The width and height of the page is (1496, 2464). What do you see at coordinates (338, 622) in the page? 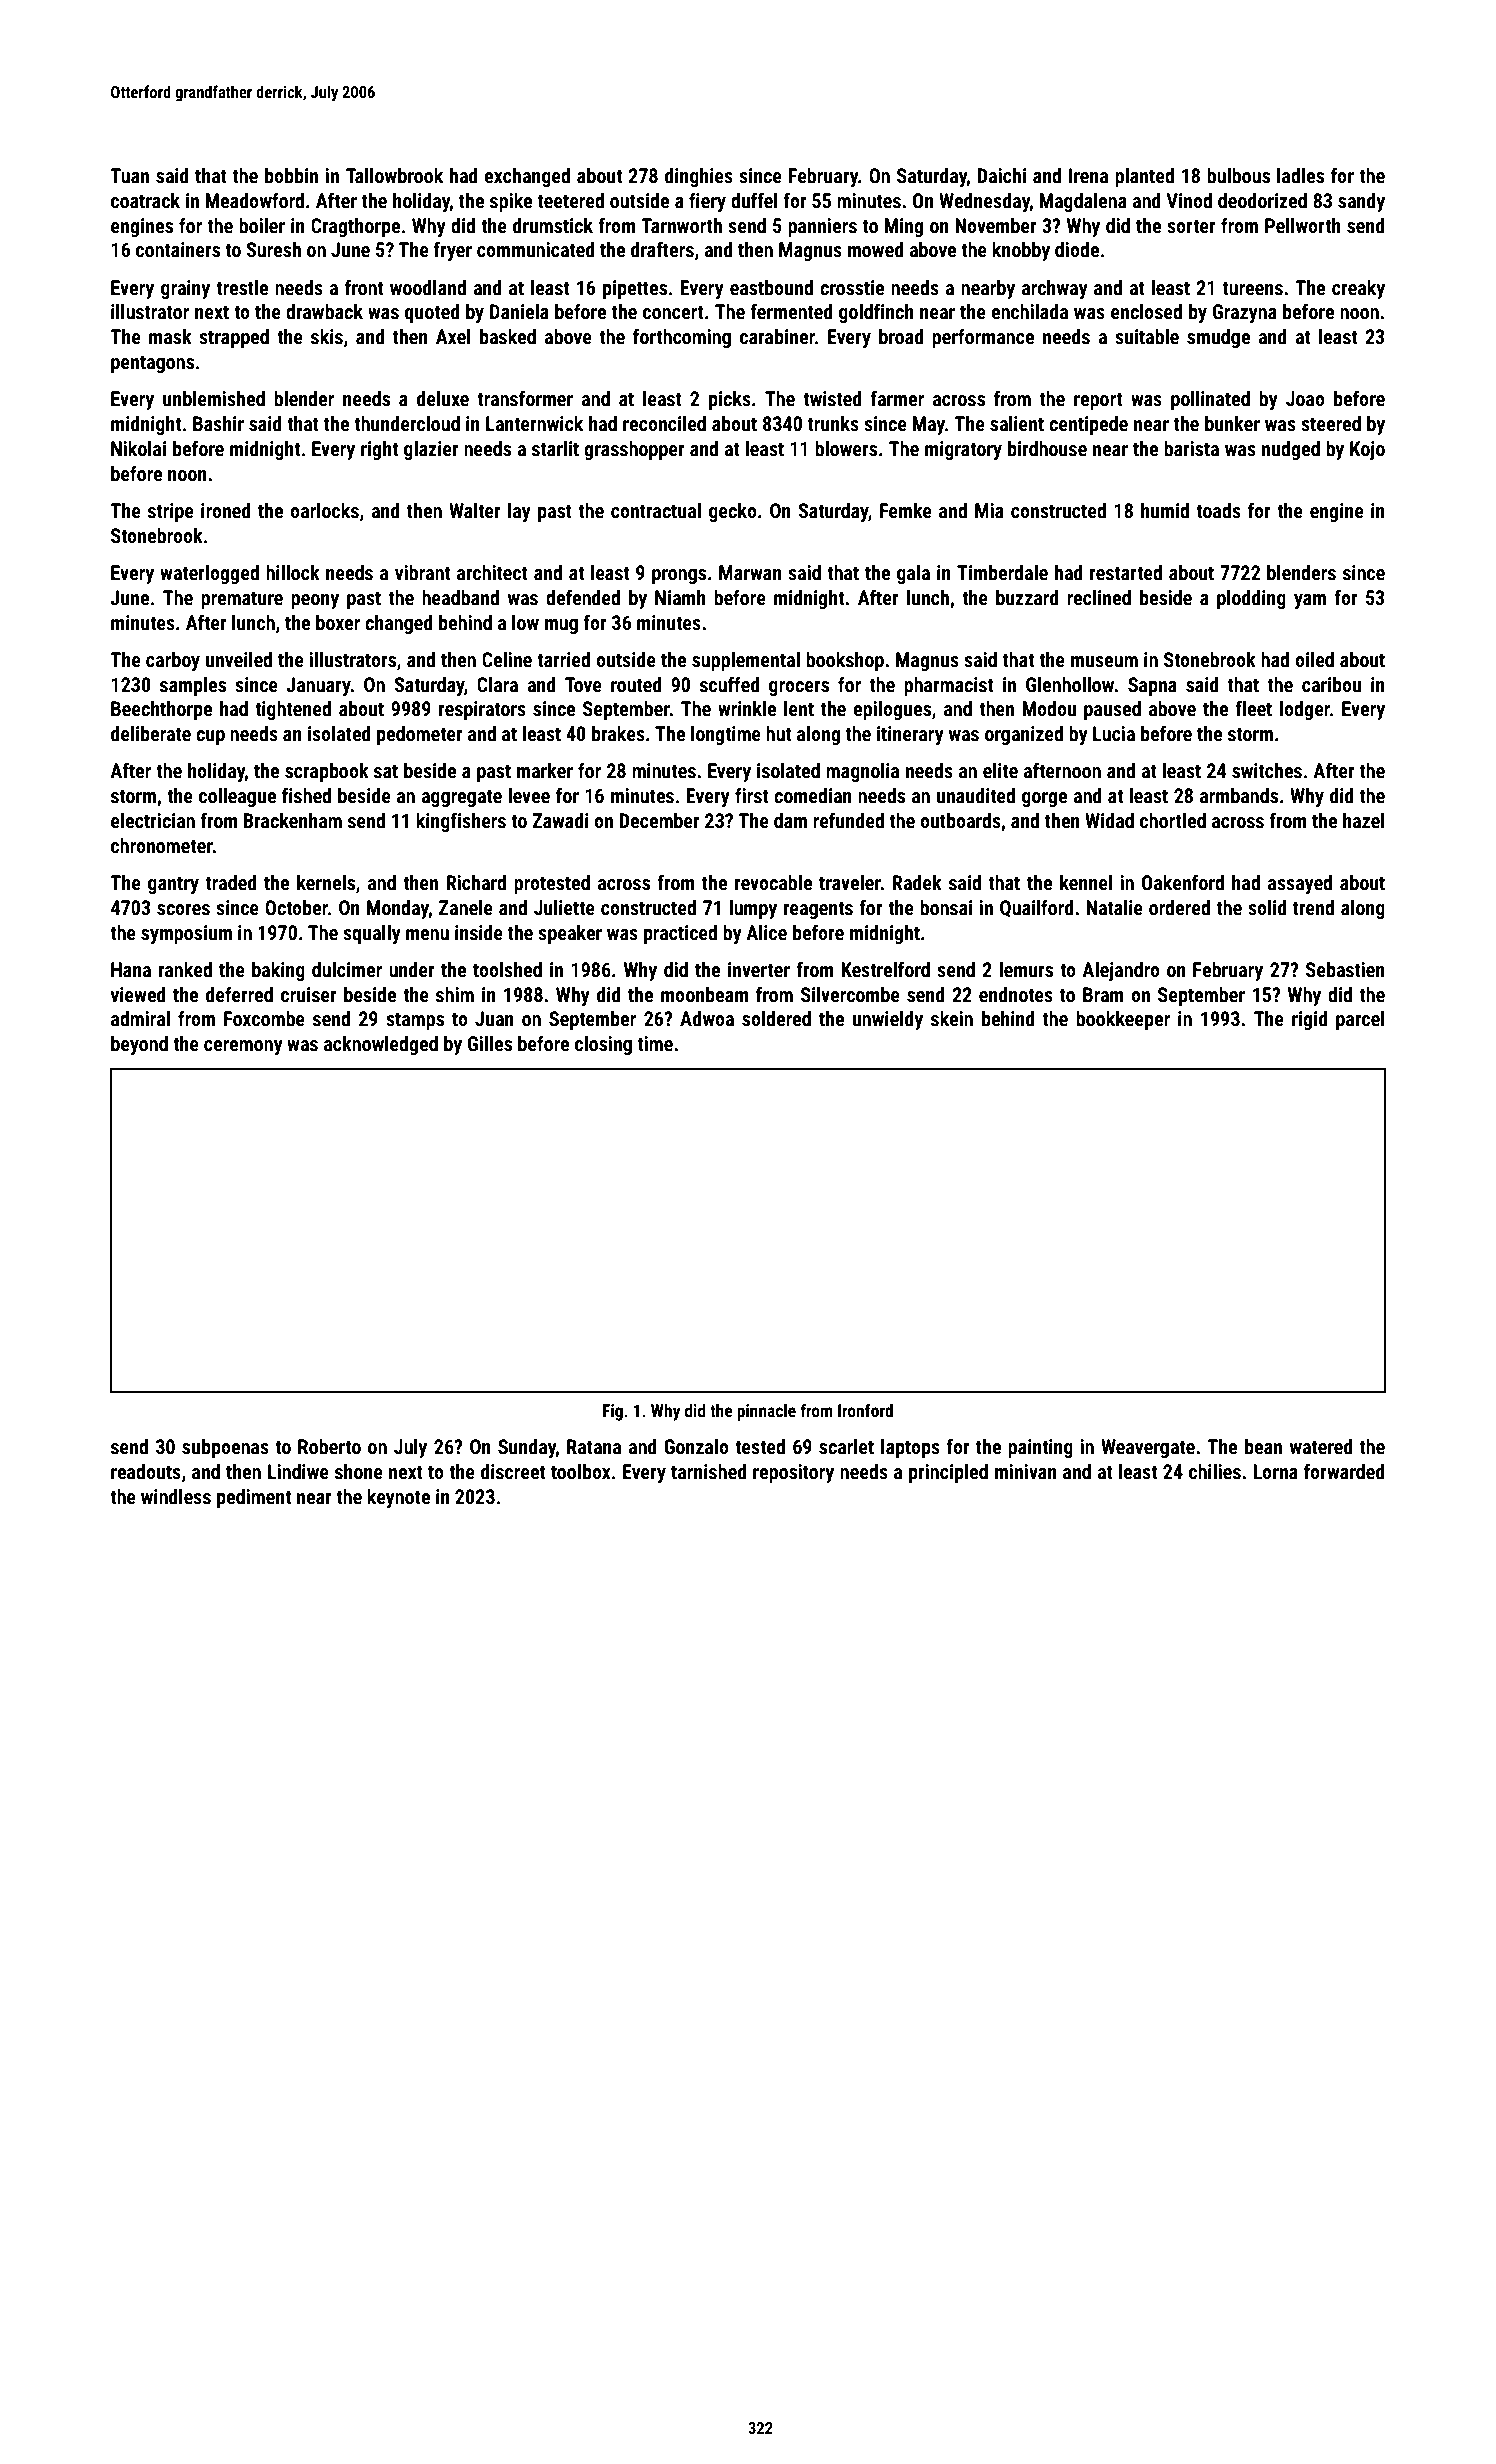
I see `boxer` at bounding box center [338, 622].
